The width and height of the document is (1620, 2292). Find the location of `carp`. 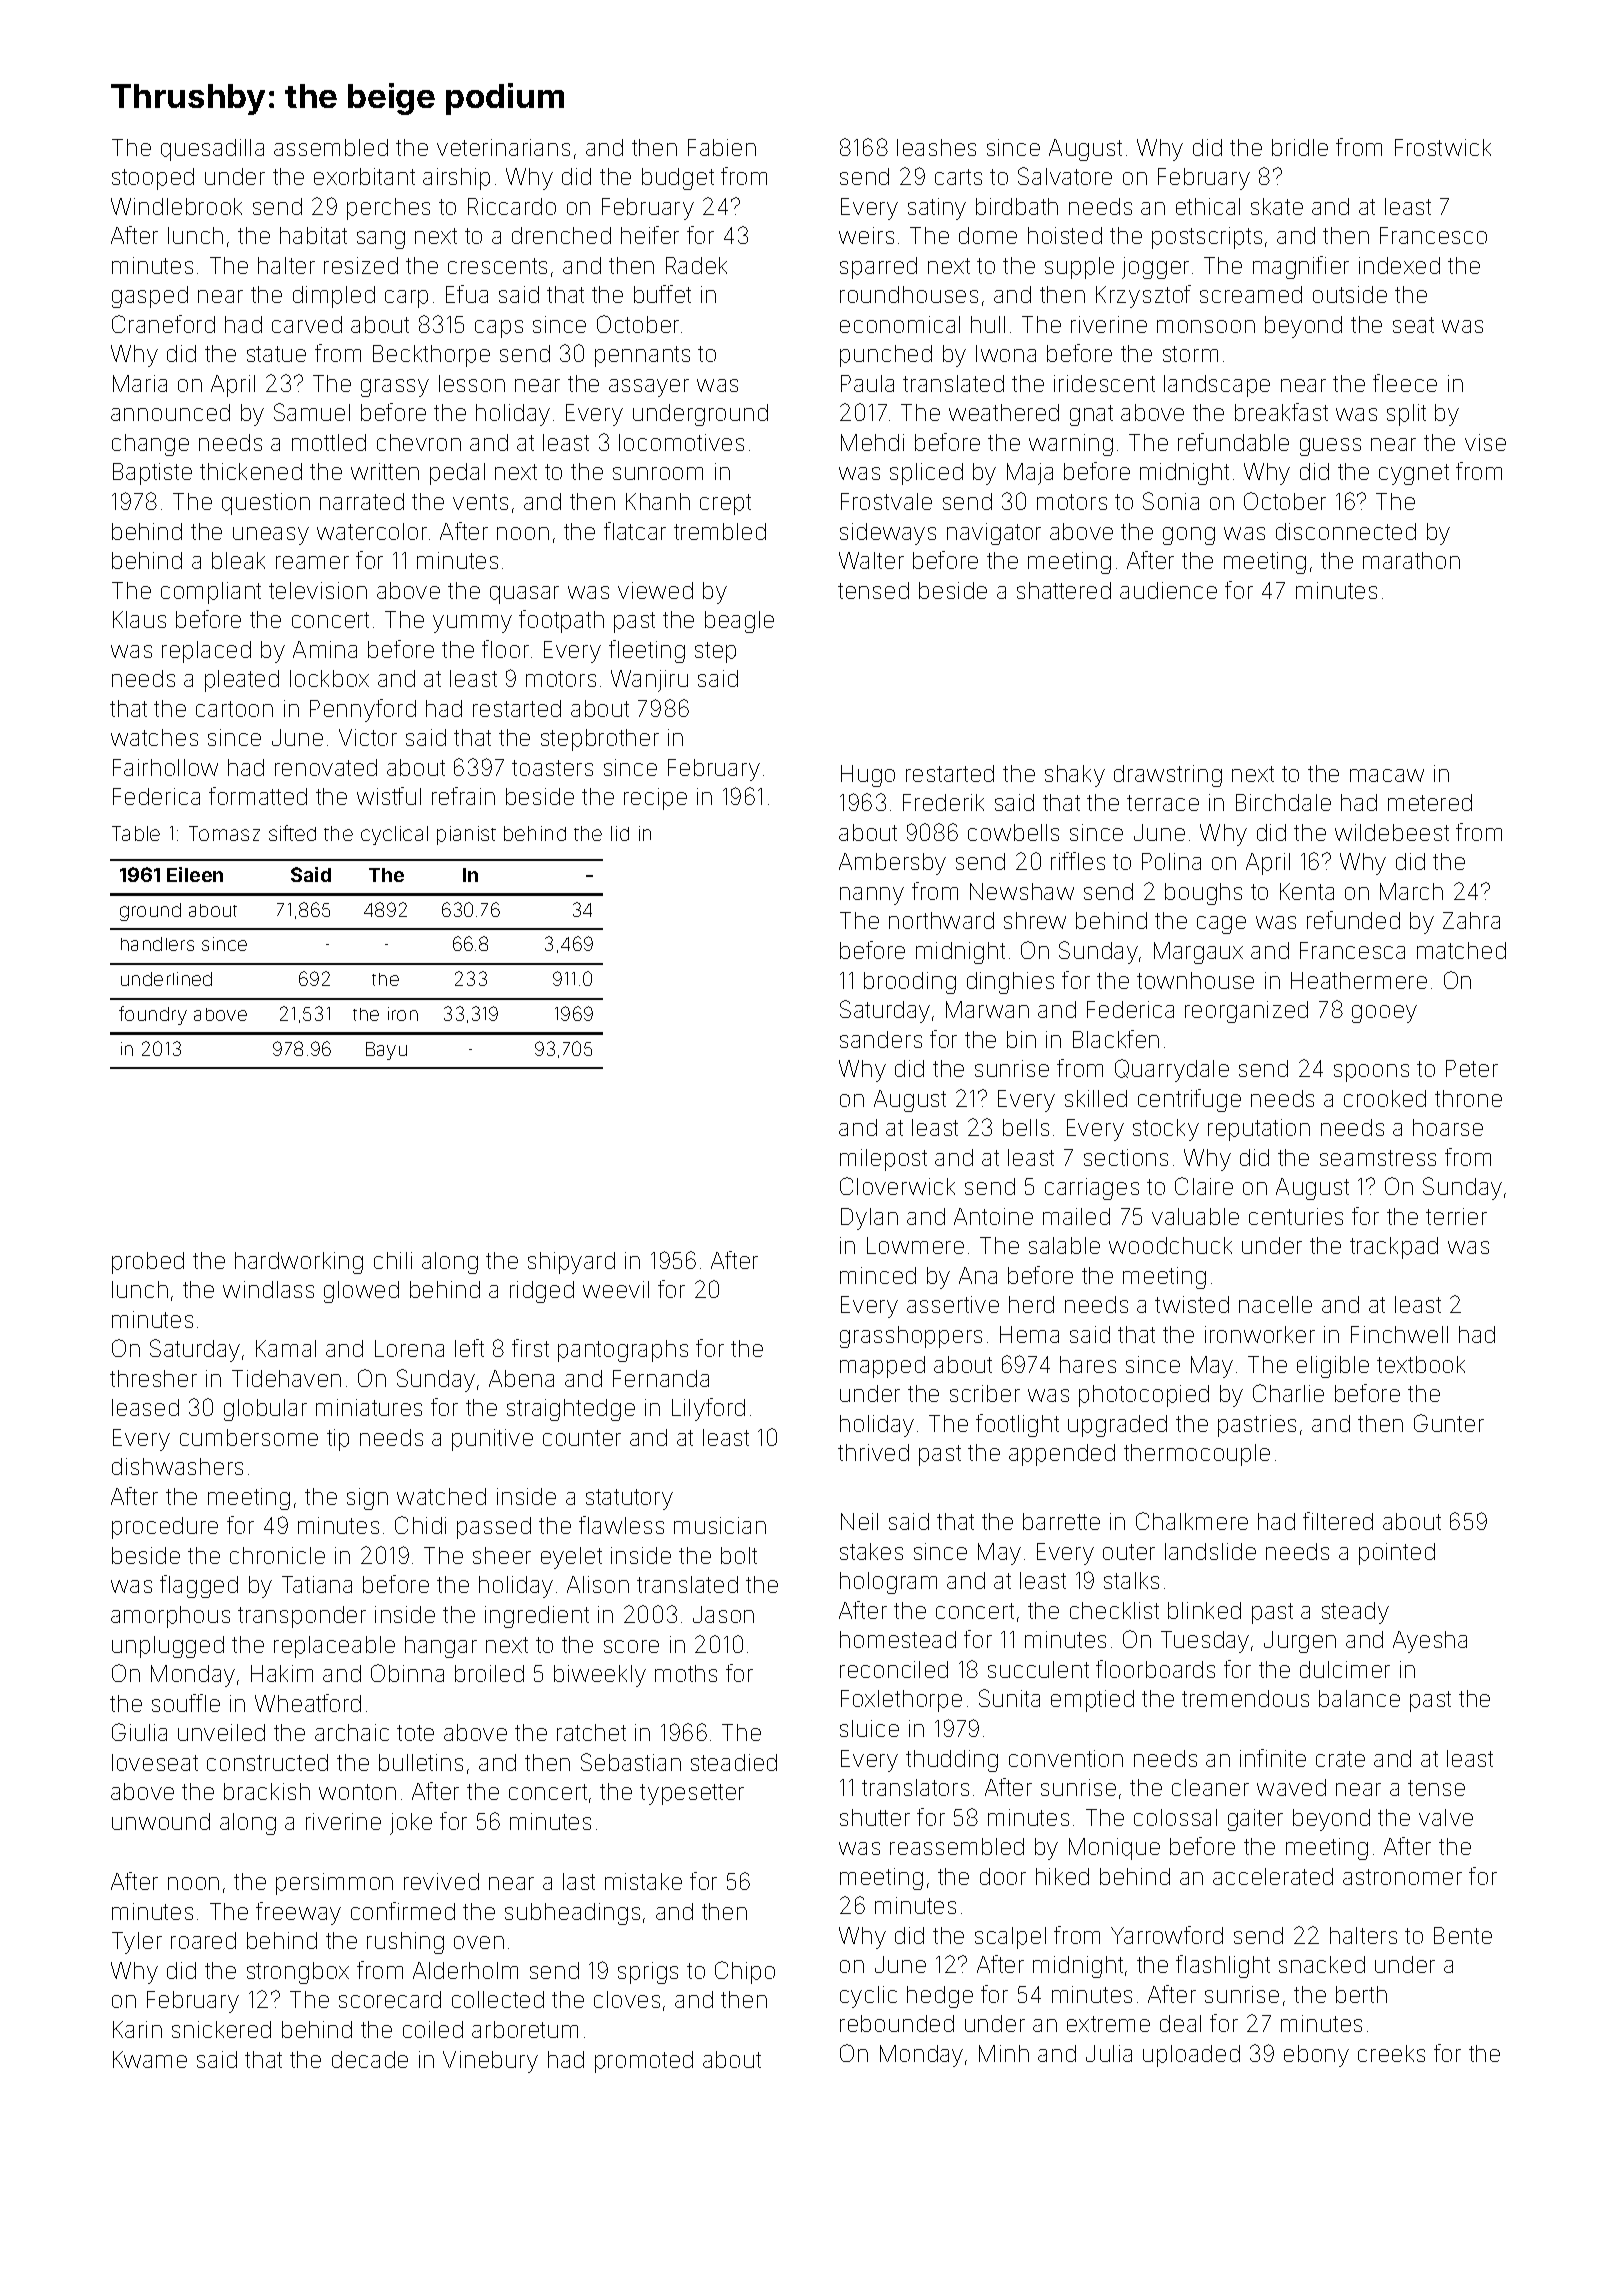

carp is located at coordinates (406, 299).
